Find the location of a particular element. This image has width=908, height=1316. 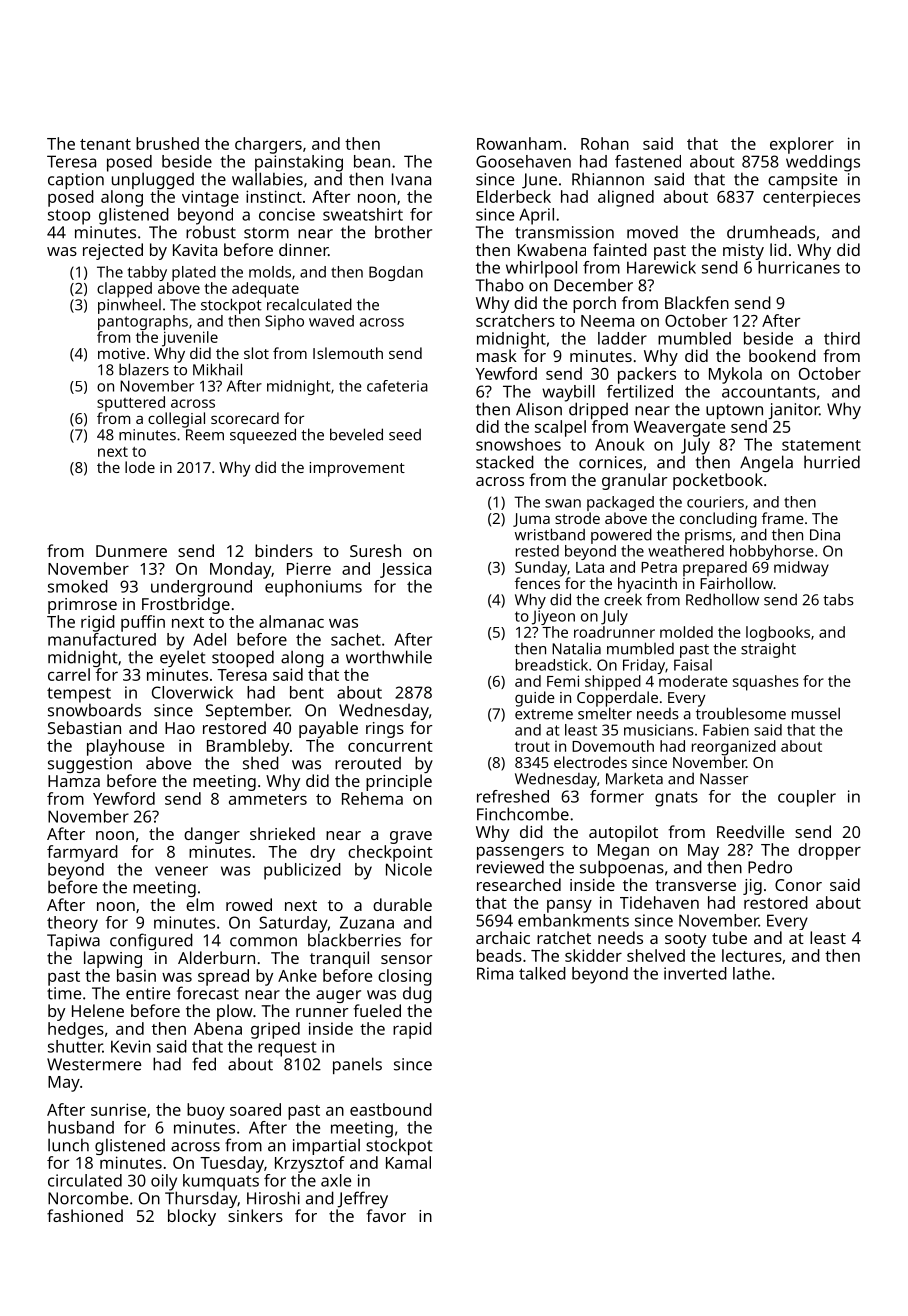

buoy is located at coordinates (206, 1111).
